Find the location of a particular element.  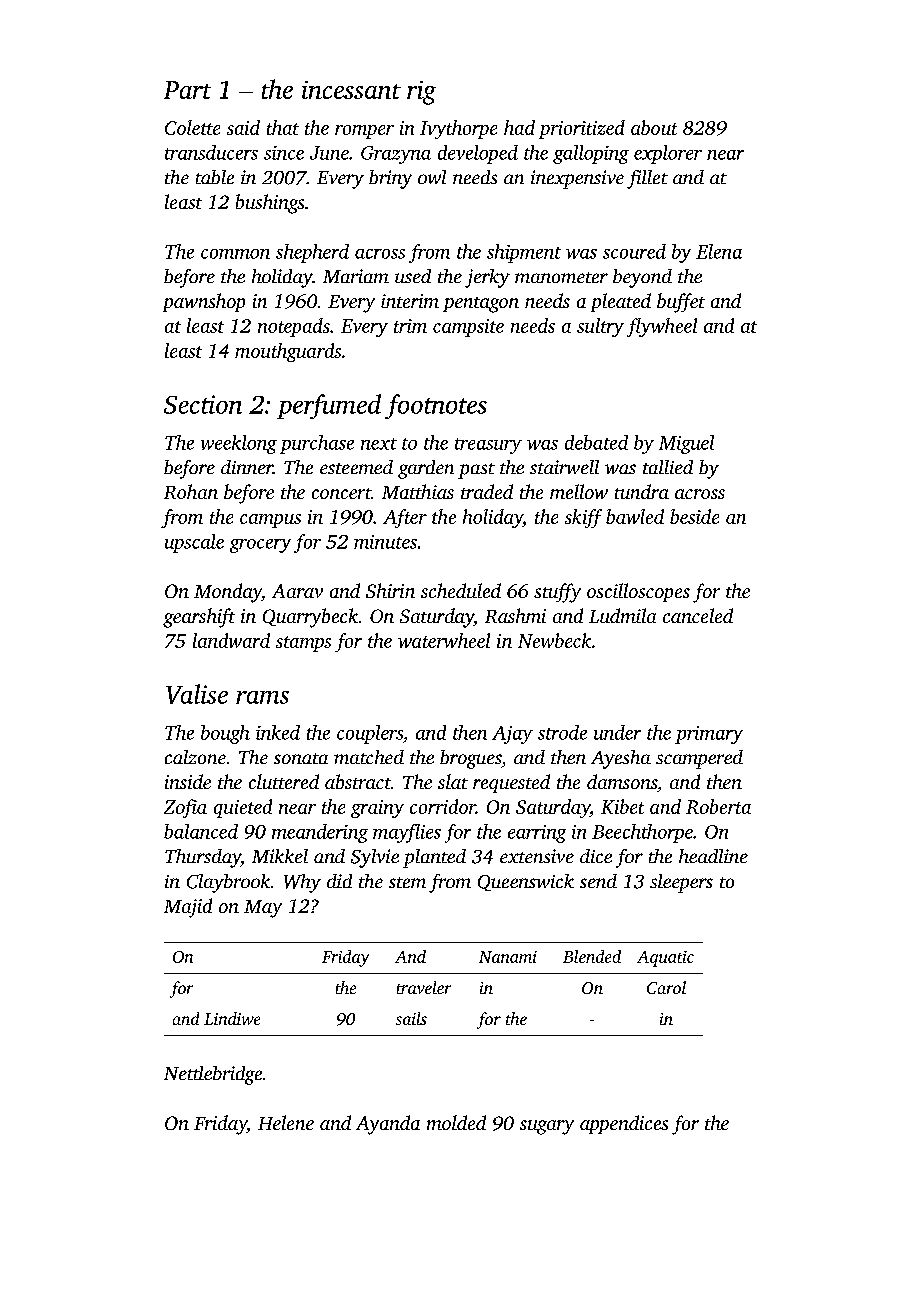

Rohan is located at coordinates (191, 491).
